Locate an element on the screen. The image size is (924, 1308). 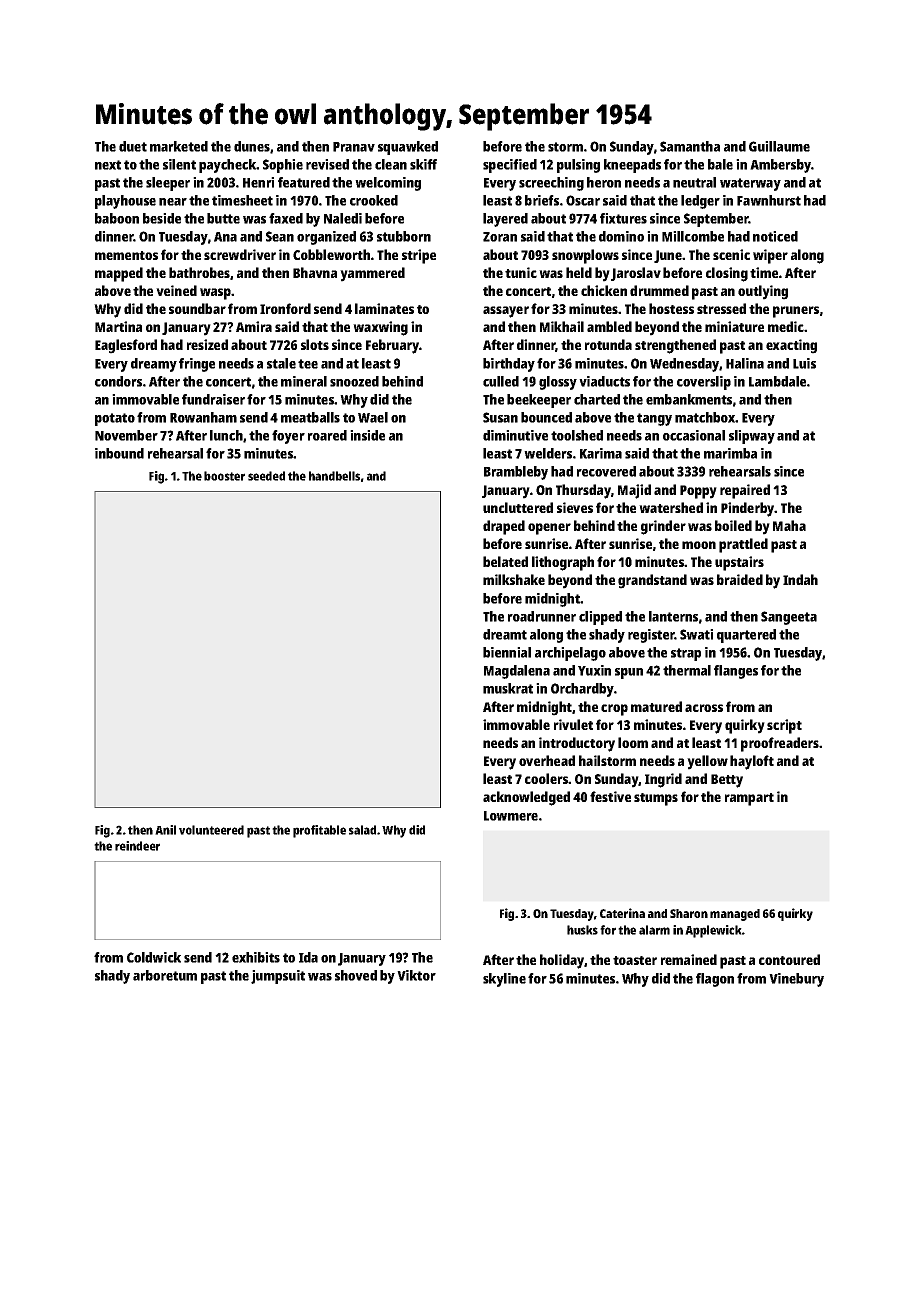
dunes is located at coordinates (252, 146).
